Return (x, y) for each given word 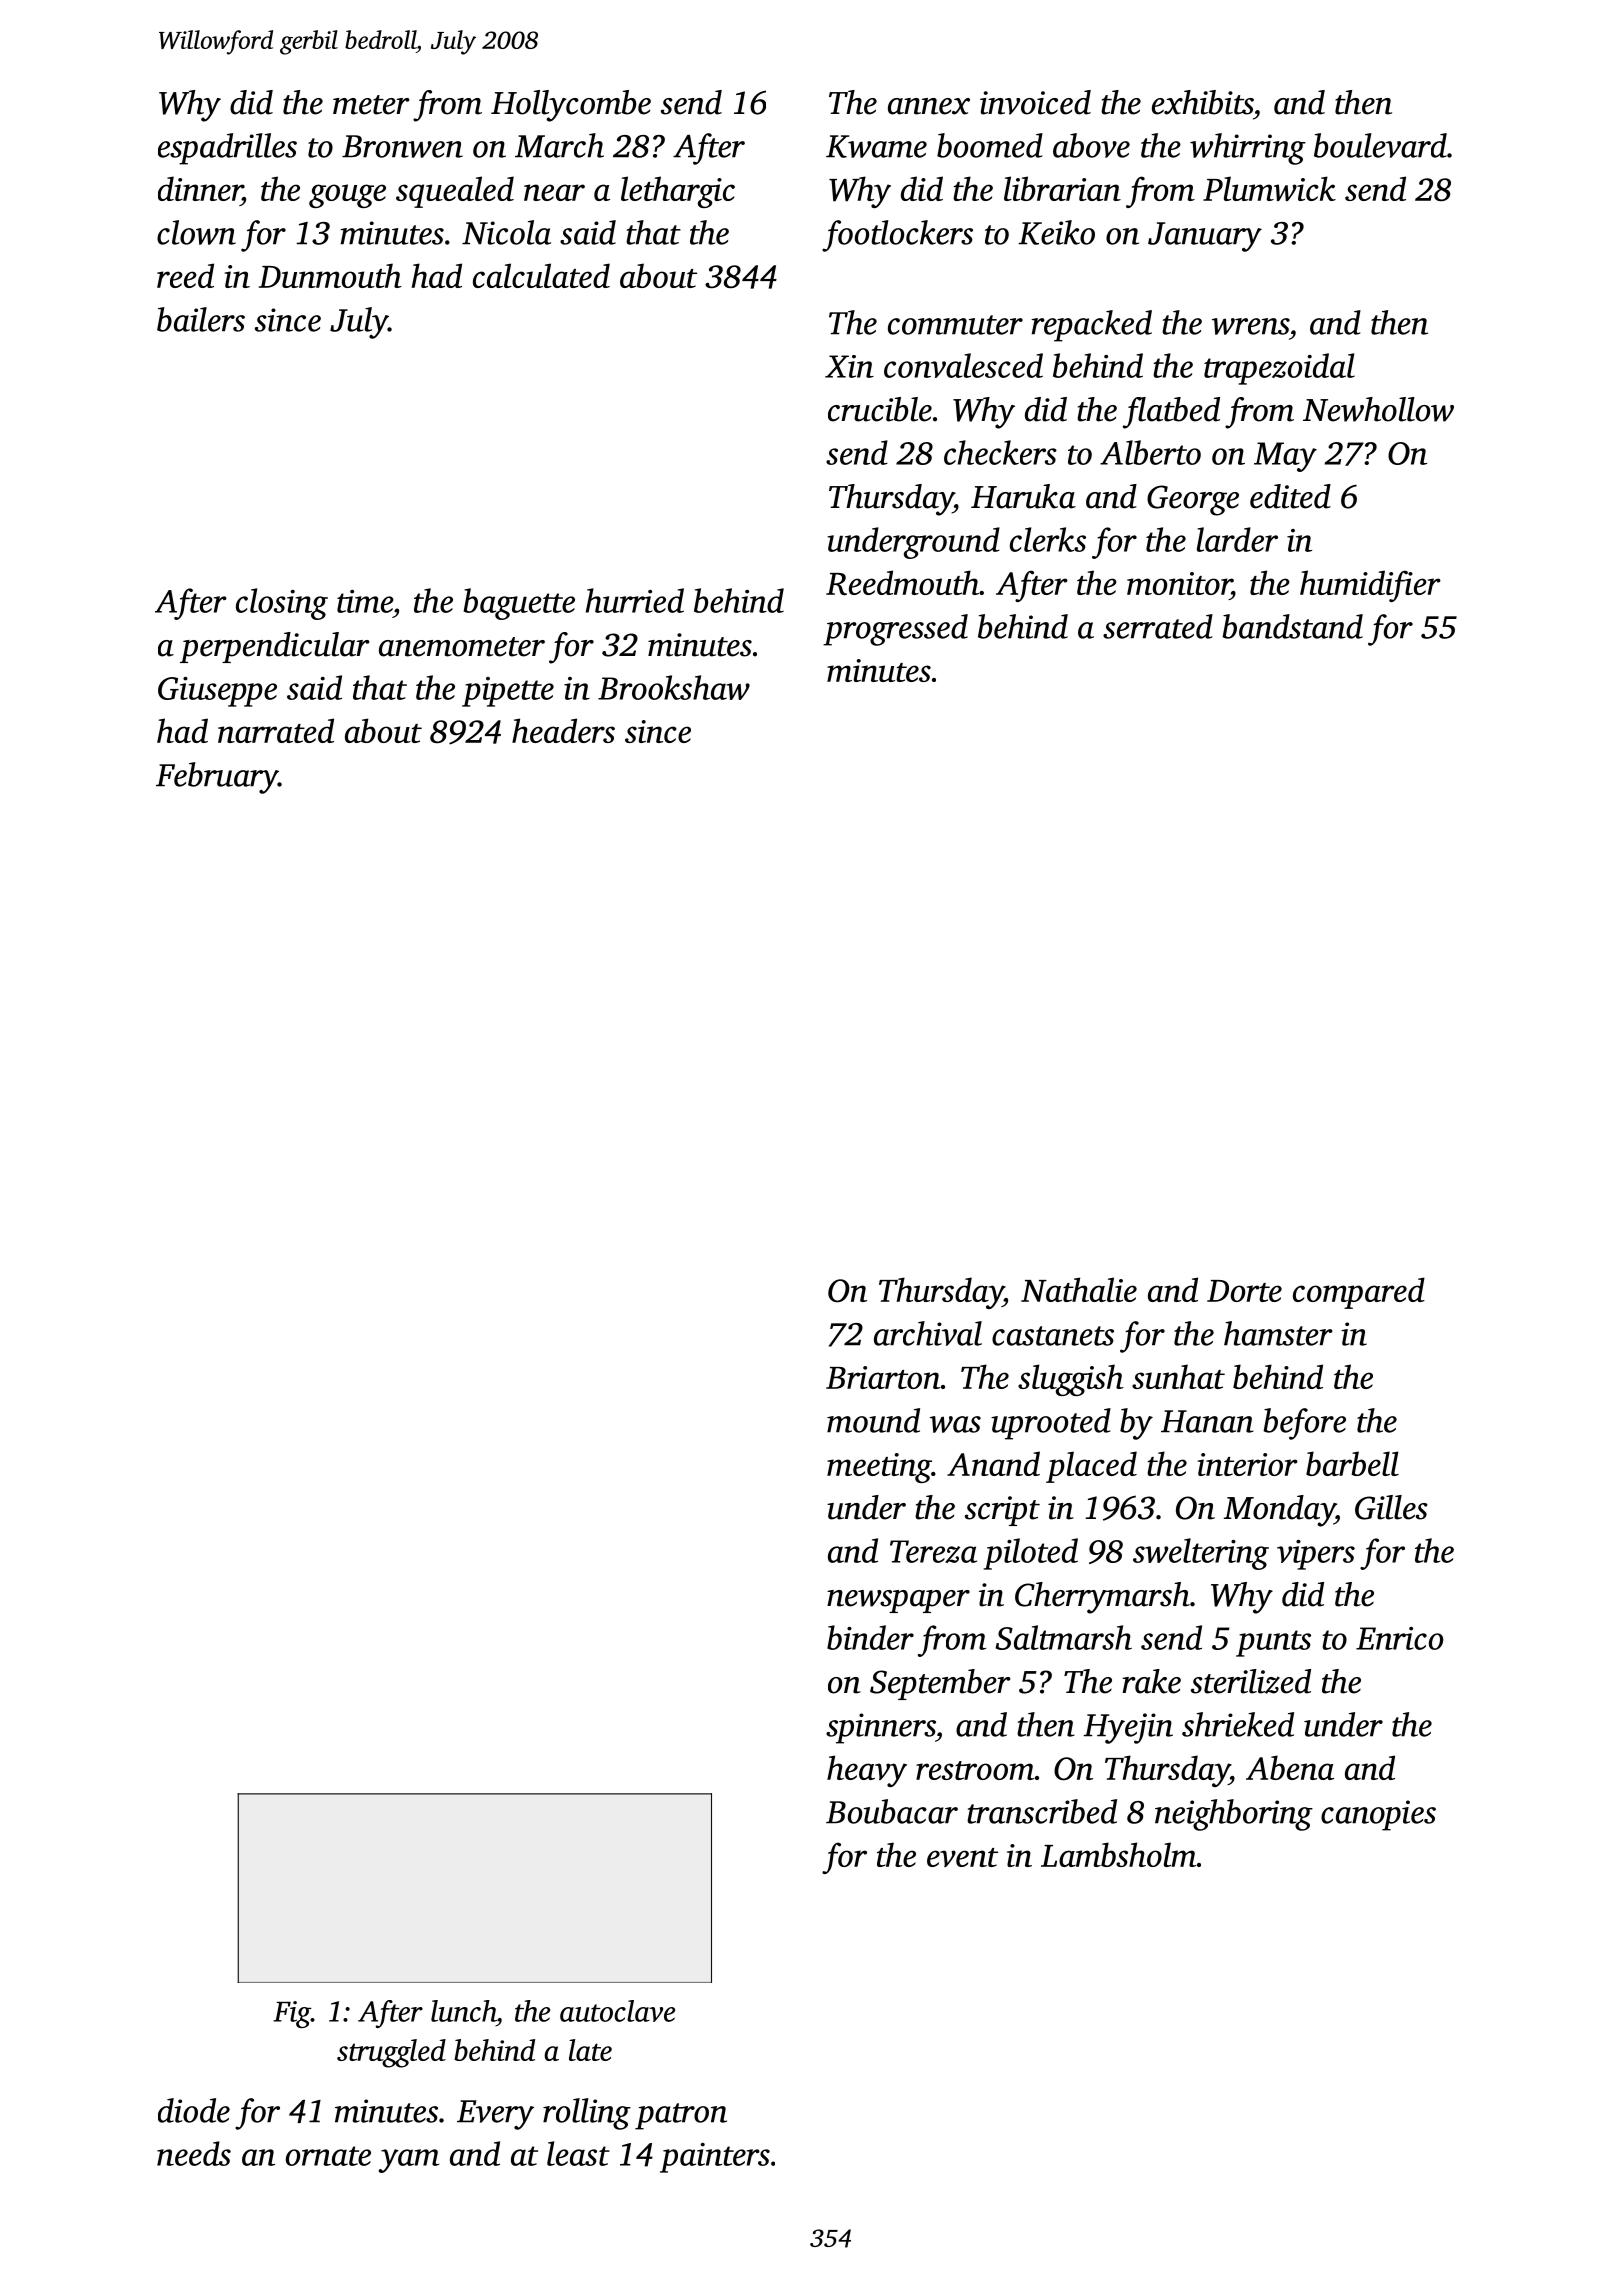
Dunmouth (330, 275)
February (217, 778)
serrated (1158, 626)
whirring (1248, 149)
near (554, 192)
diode (194, 2110)
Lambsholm (1119, 1854)
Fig (292, 2014)
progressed (895, 630)
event (962, 1857)
